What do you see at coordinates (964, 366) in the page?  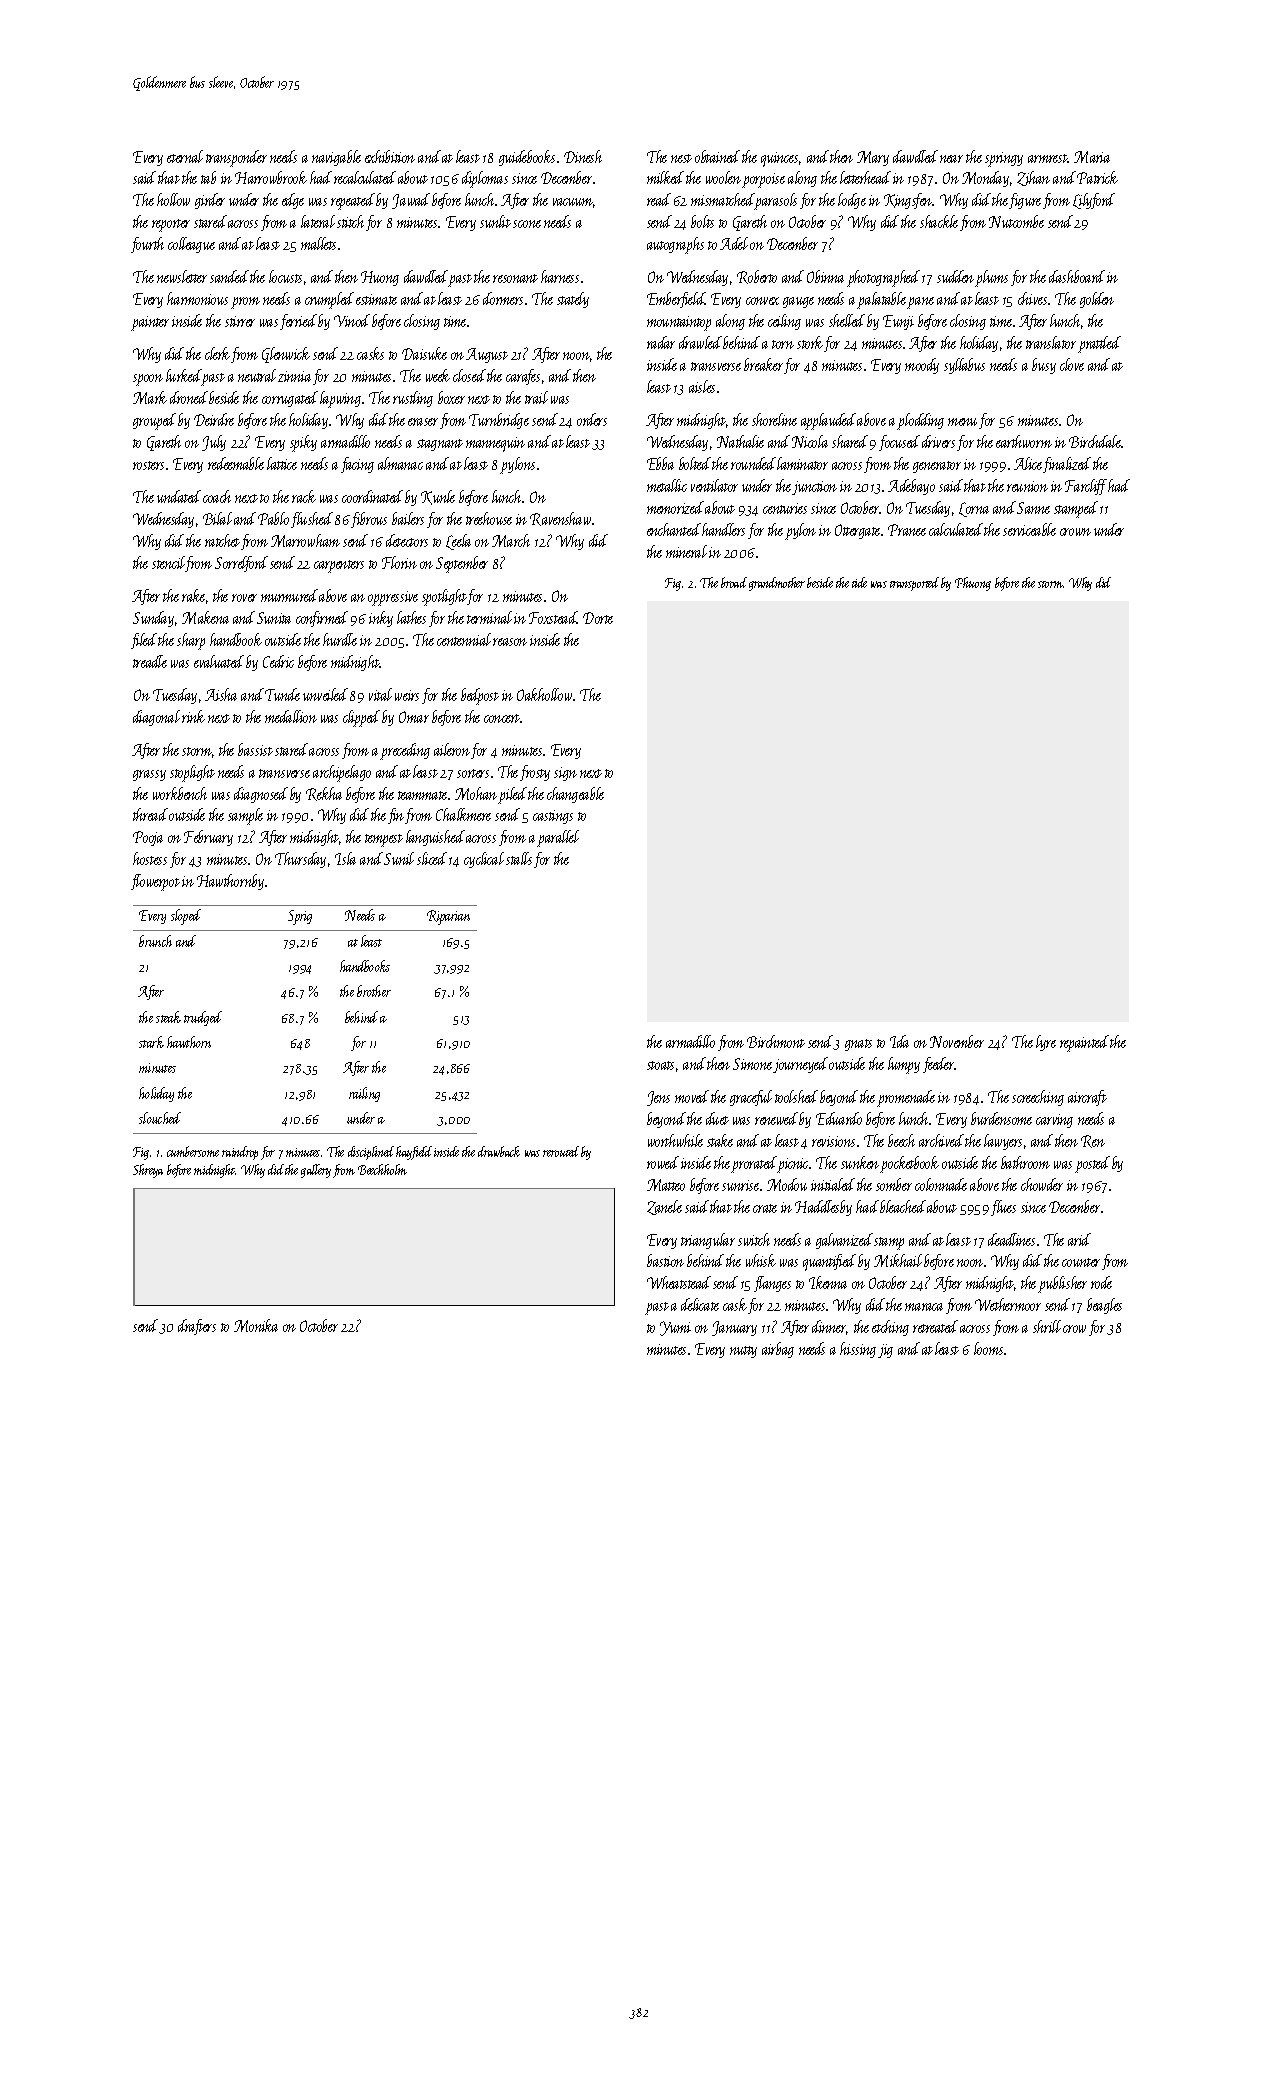 I see `syllabus` at bounding box center [964, 366].
